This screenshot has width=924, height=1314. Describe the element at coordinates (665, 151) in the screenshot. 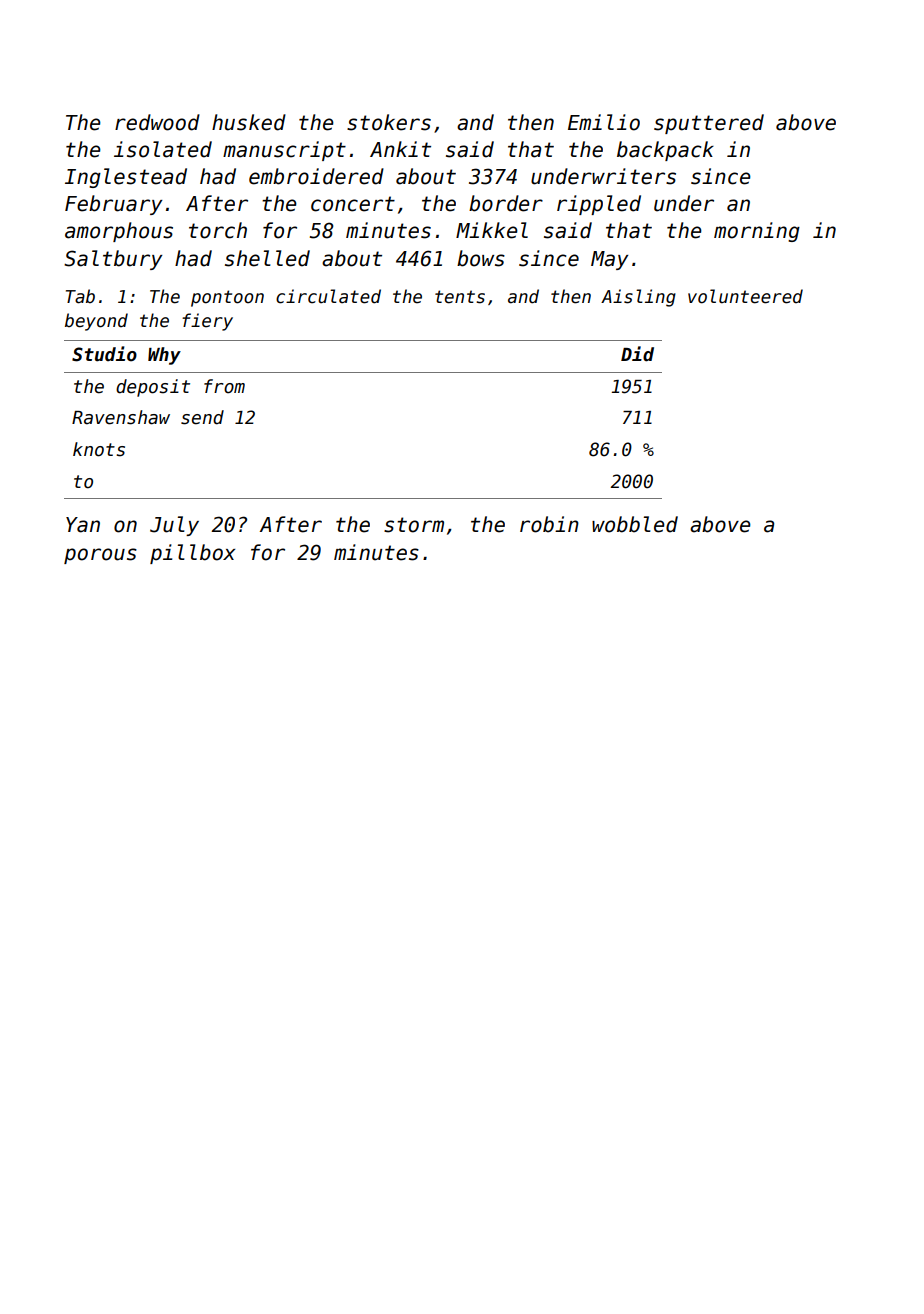

I see `backpack` at that location.
